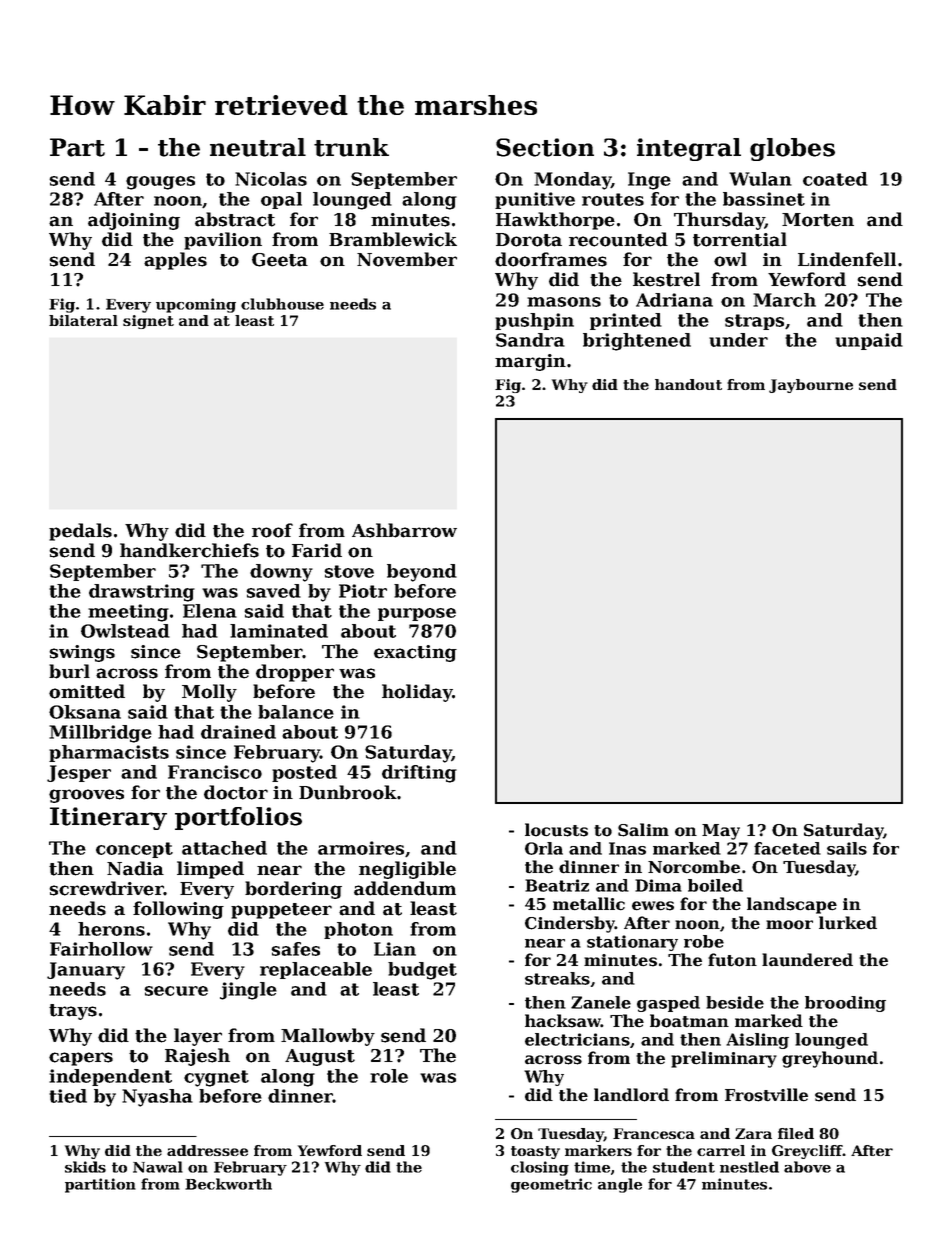 The width and height of the document is (952, 1233). I want to click on limped, so click(210, 870).
